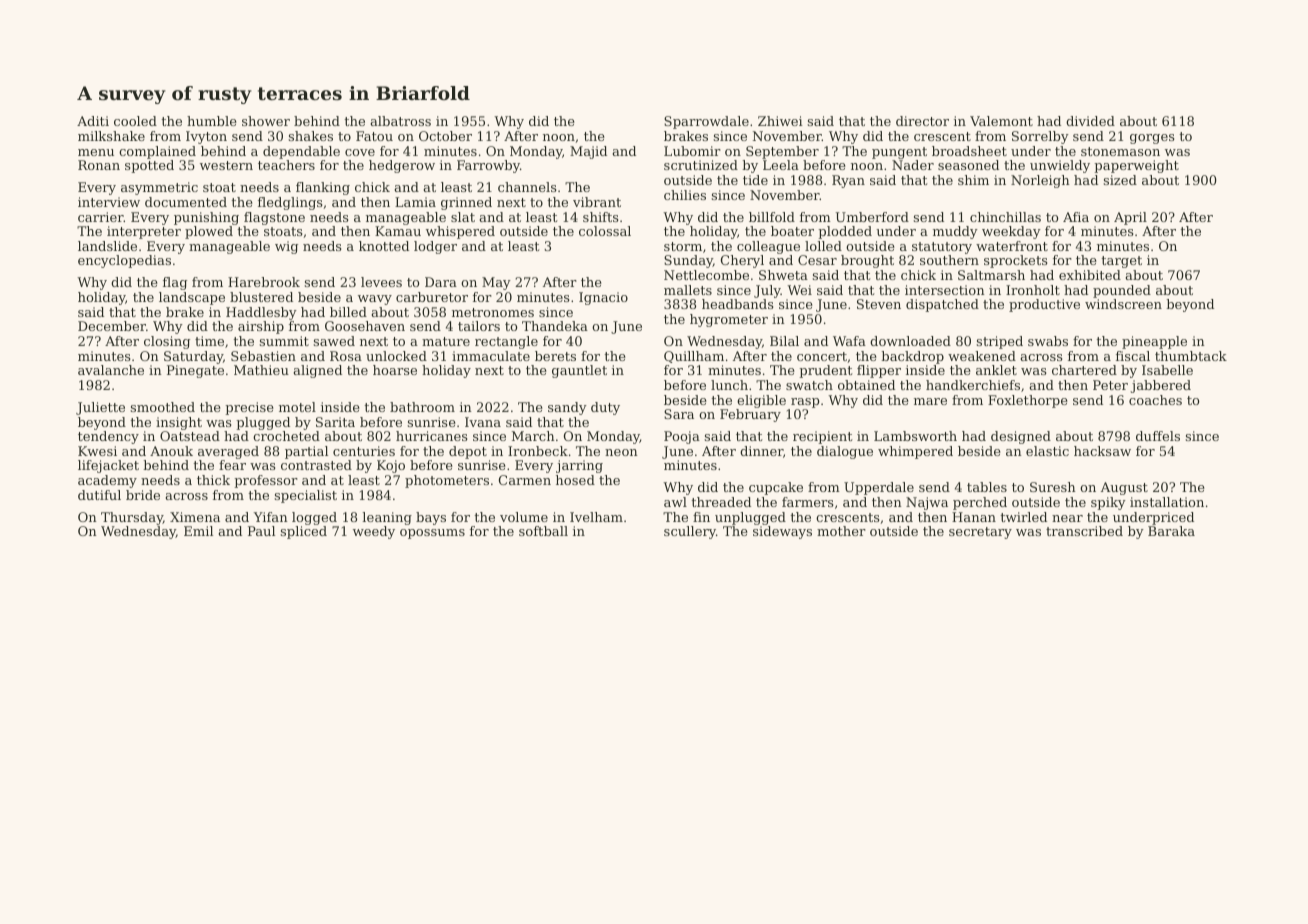  Describe the element at coordinates (1154, 342) in the image. I see `pineapple` at that location.
